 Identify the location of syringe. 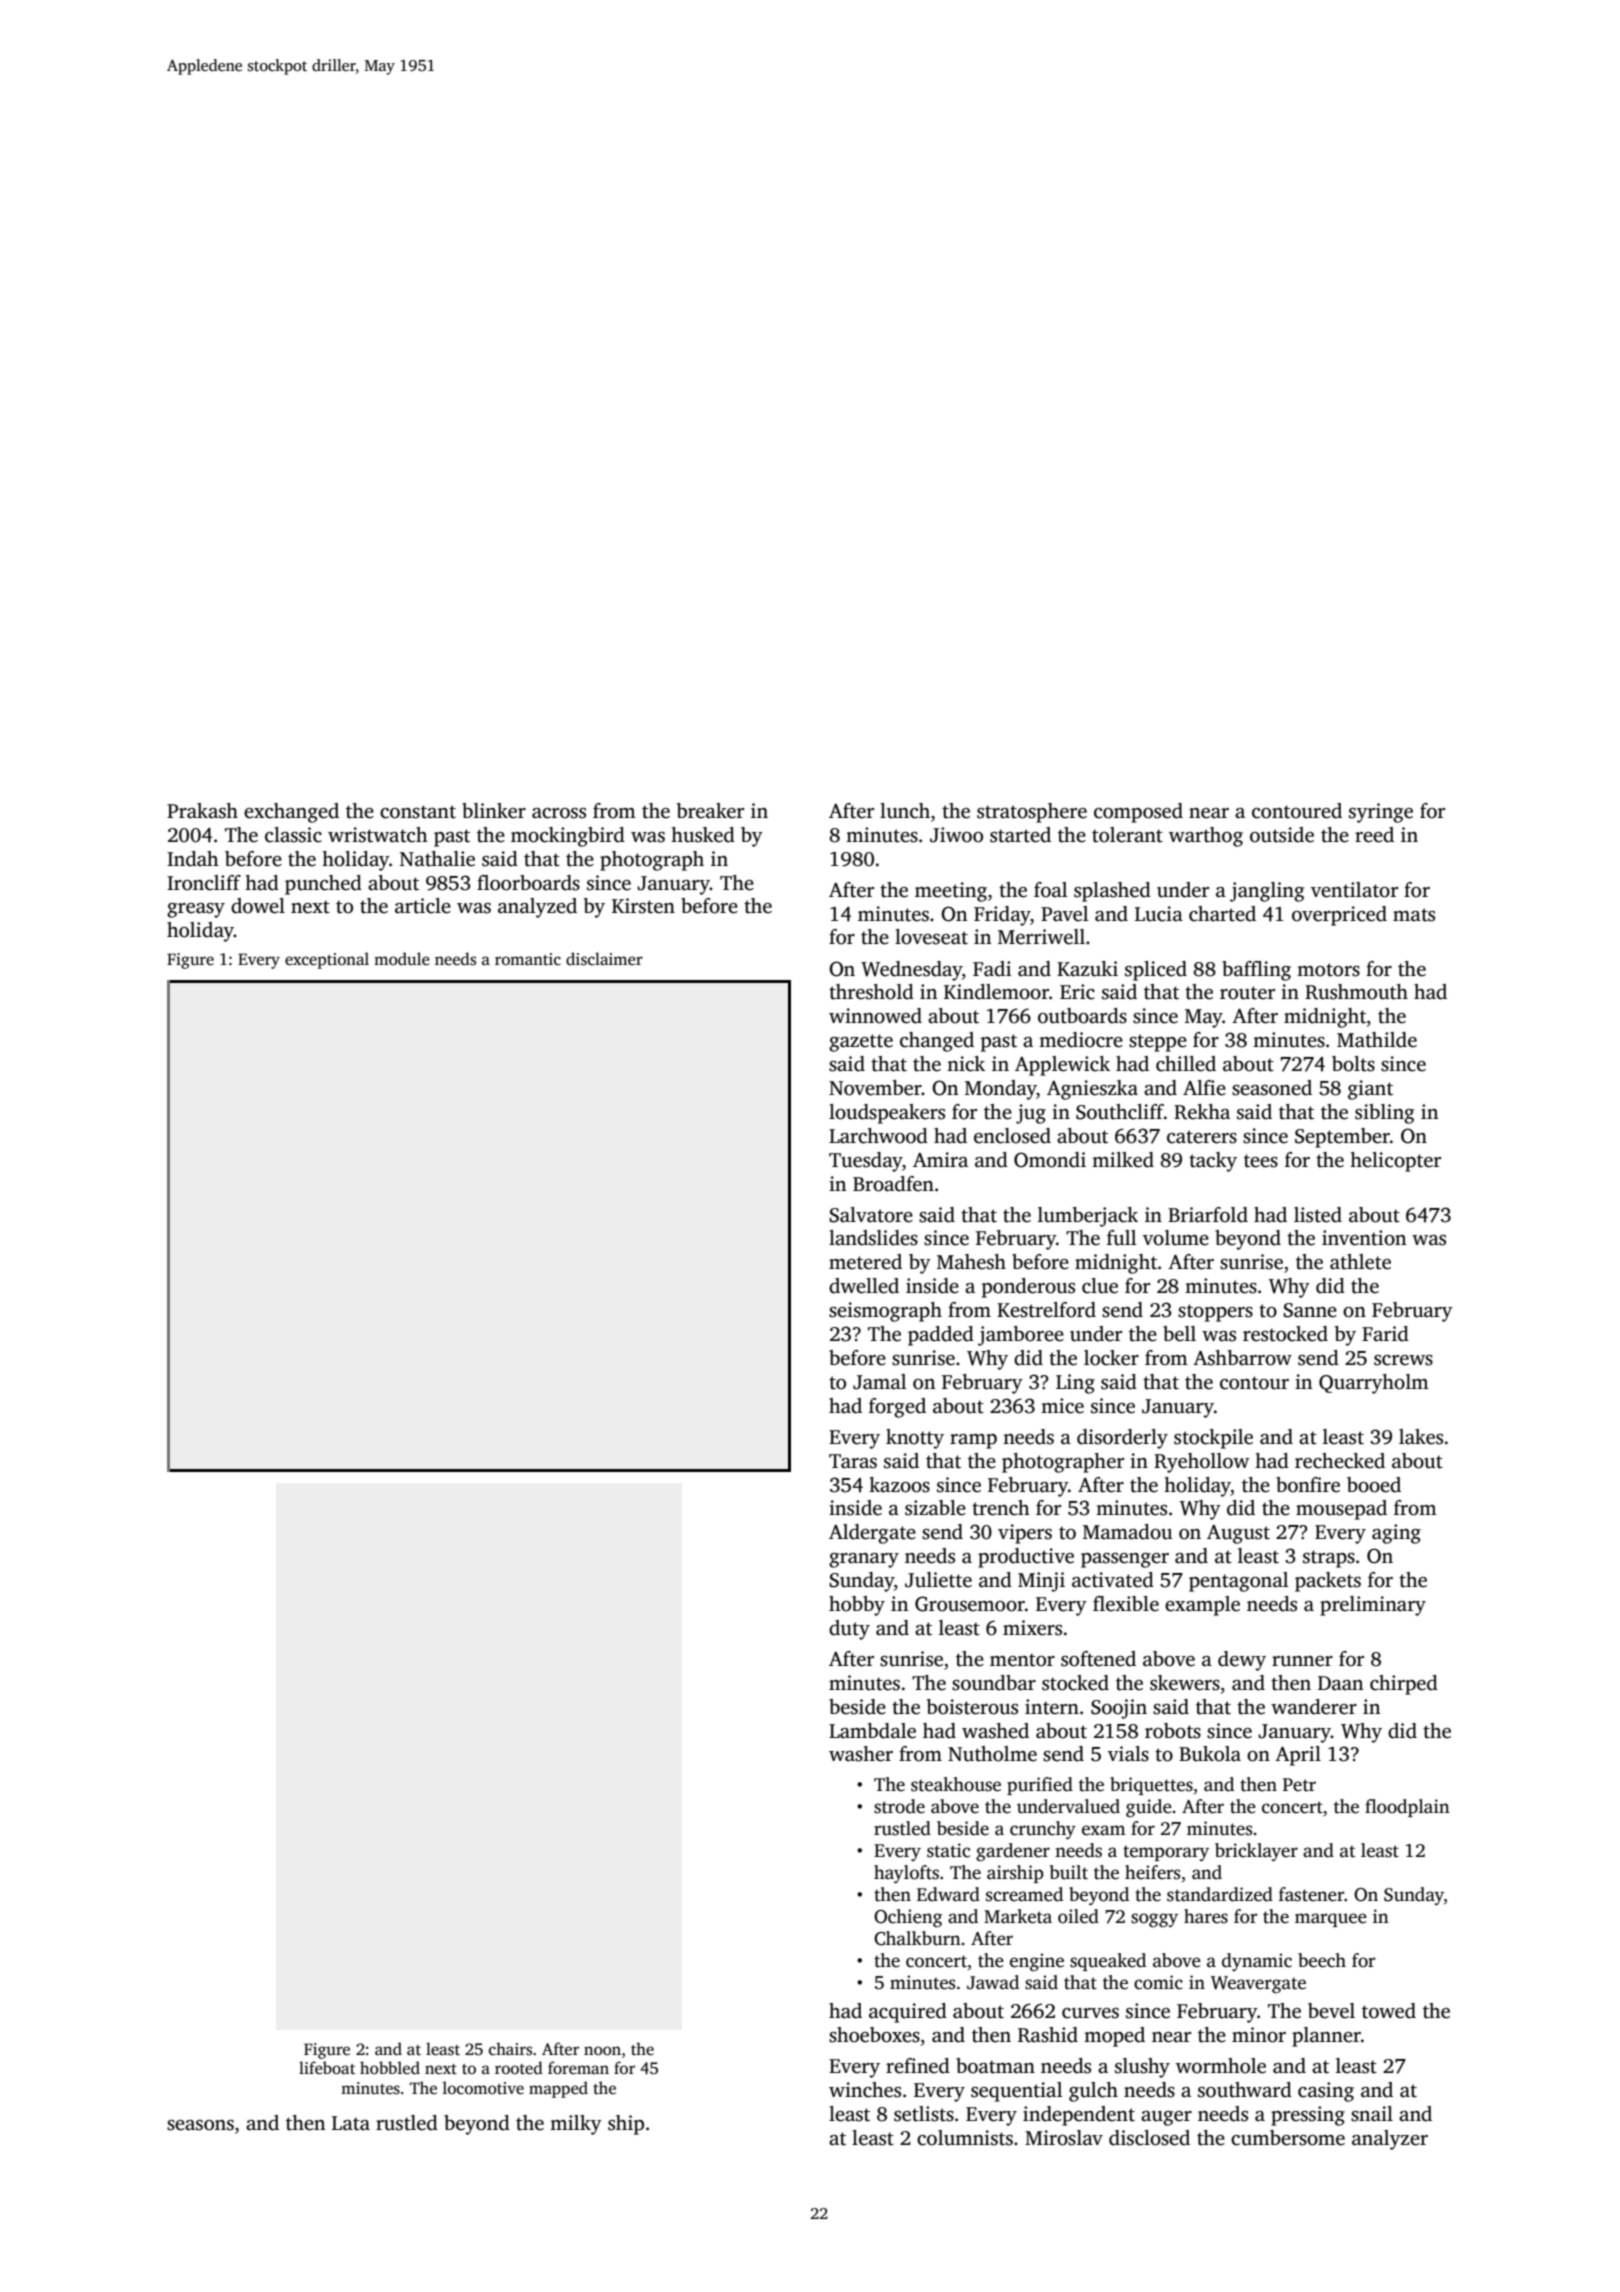
(1381, 813).
